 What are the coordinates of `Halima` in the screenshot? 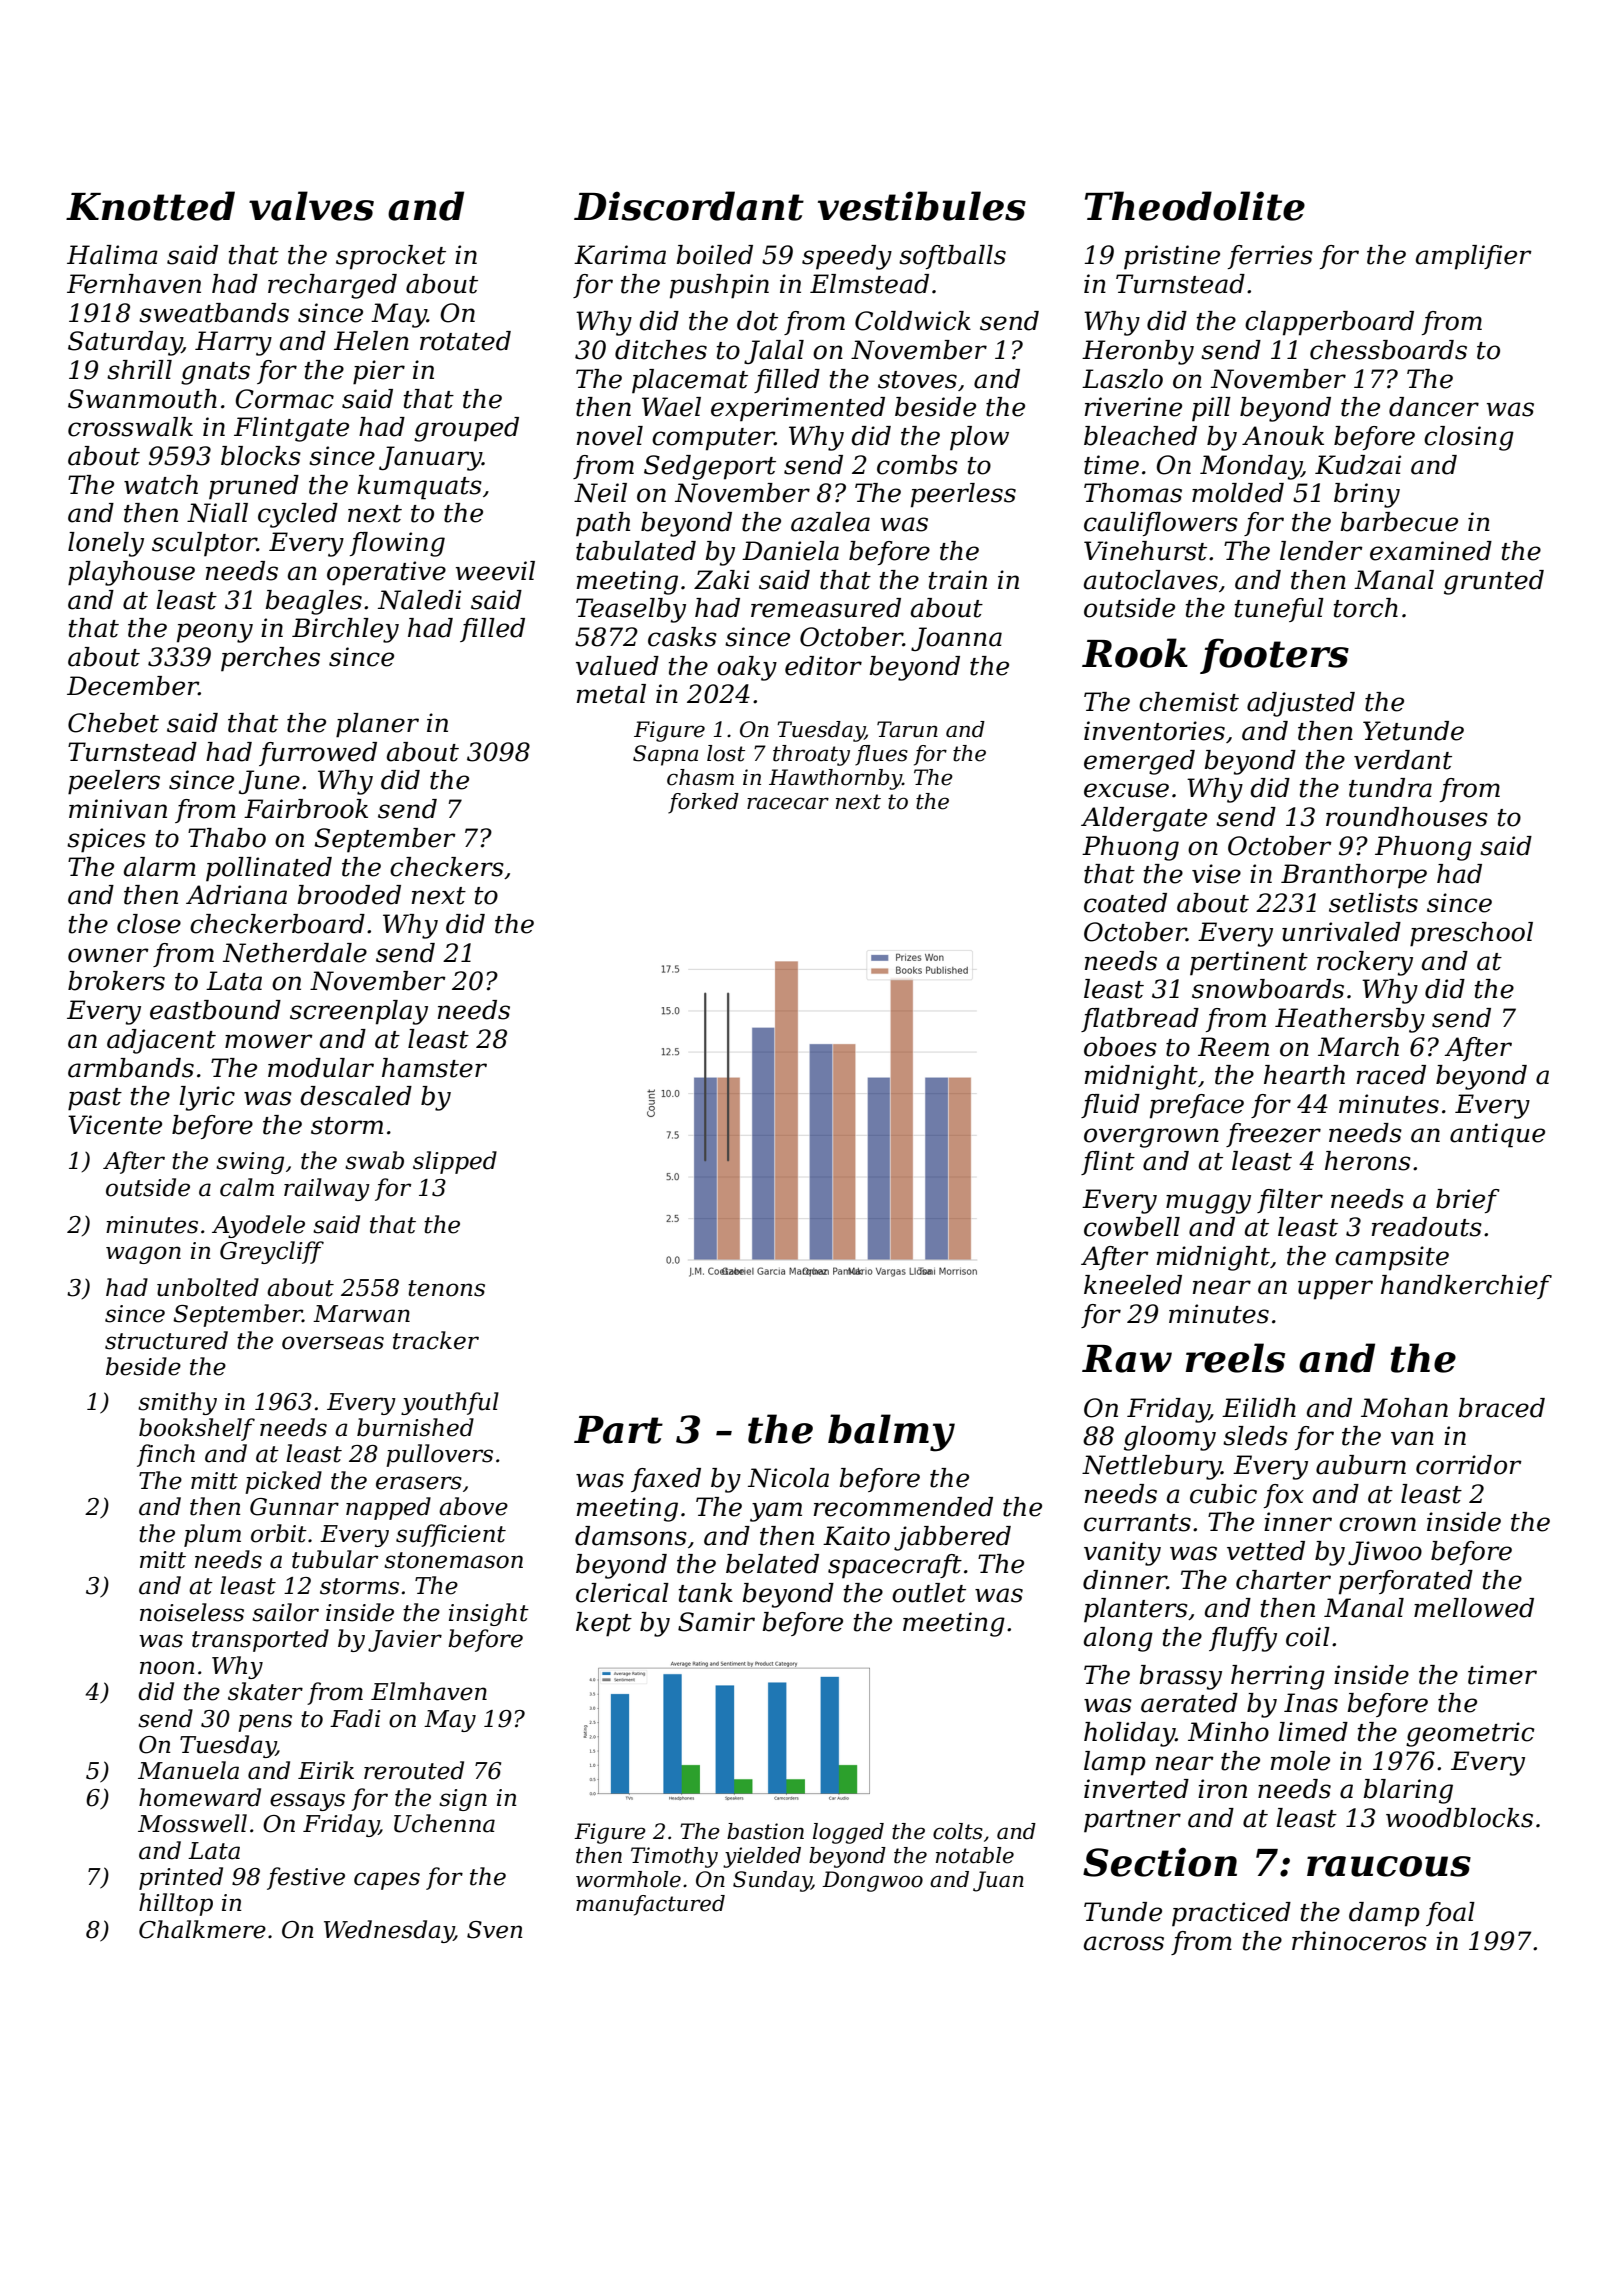 It's located at (112, 255).
